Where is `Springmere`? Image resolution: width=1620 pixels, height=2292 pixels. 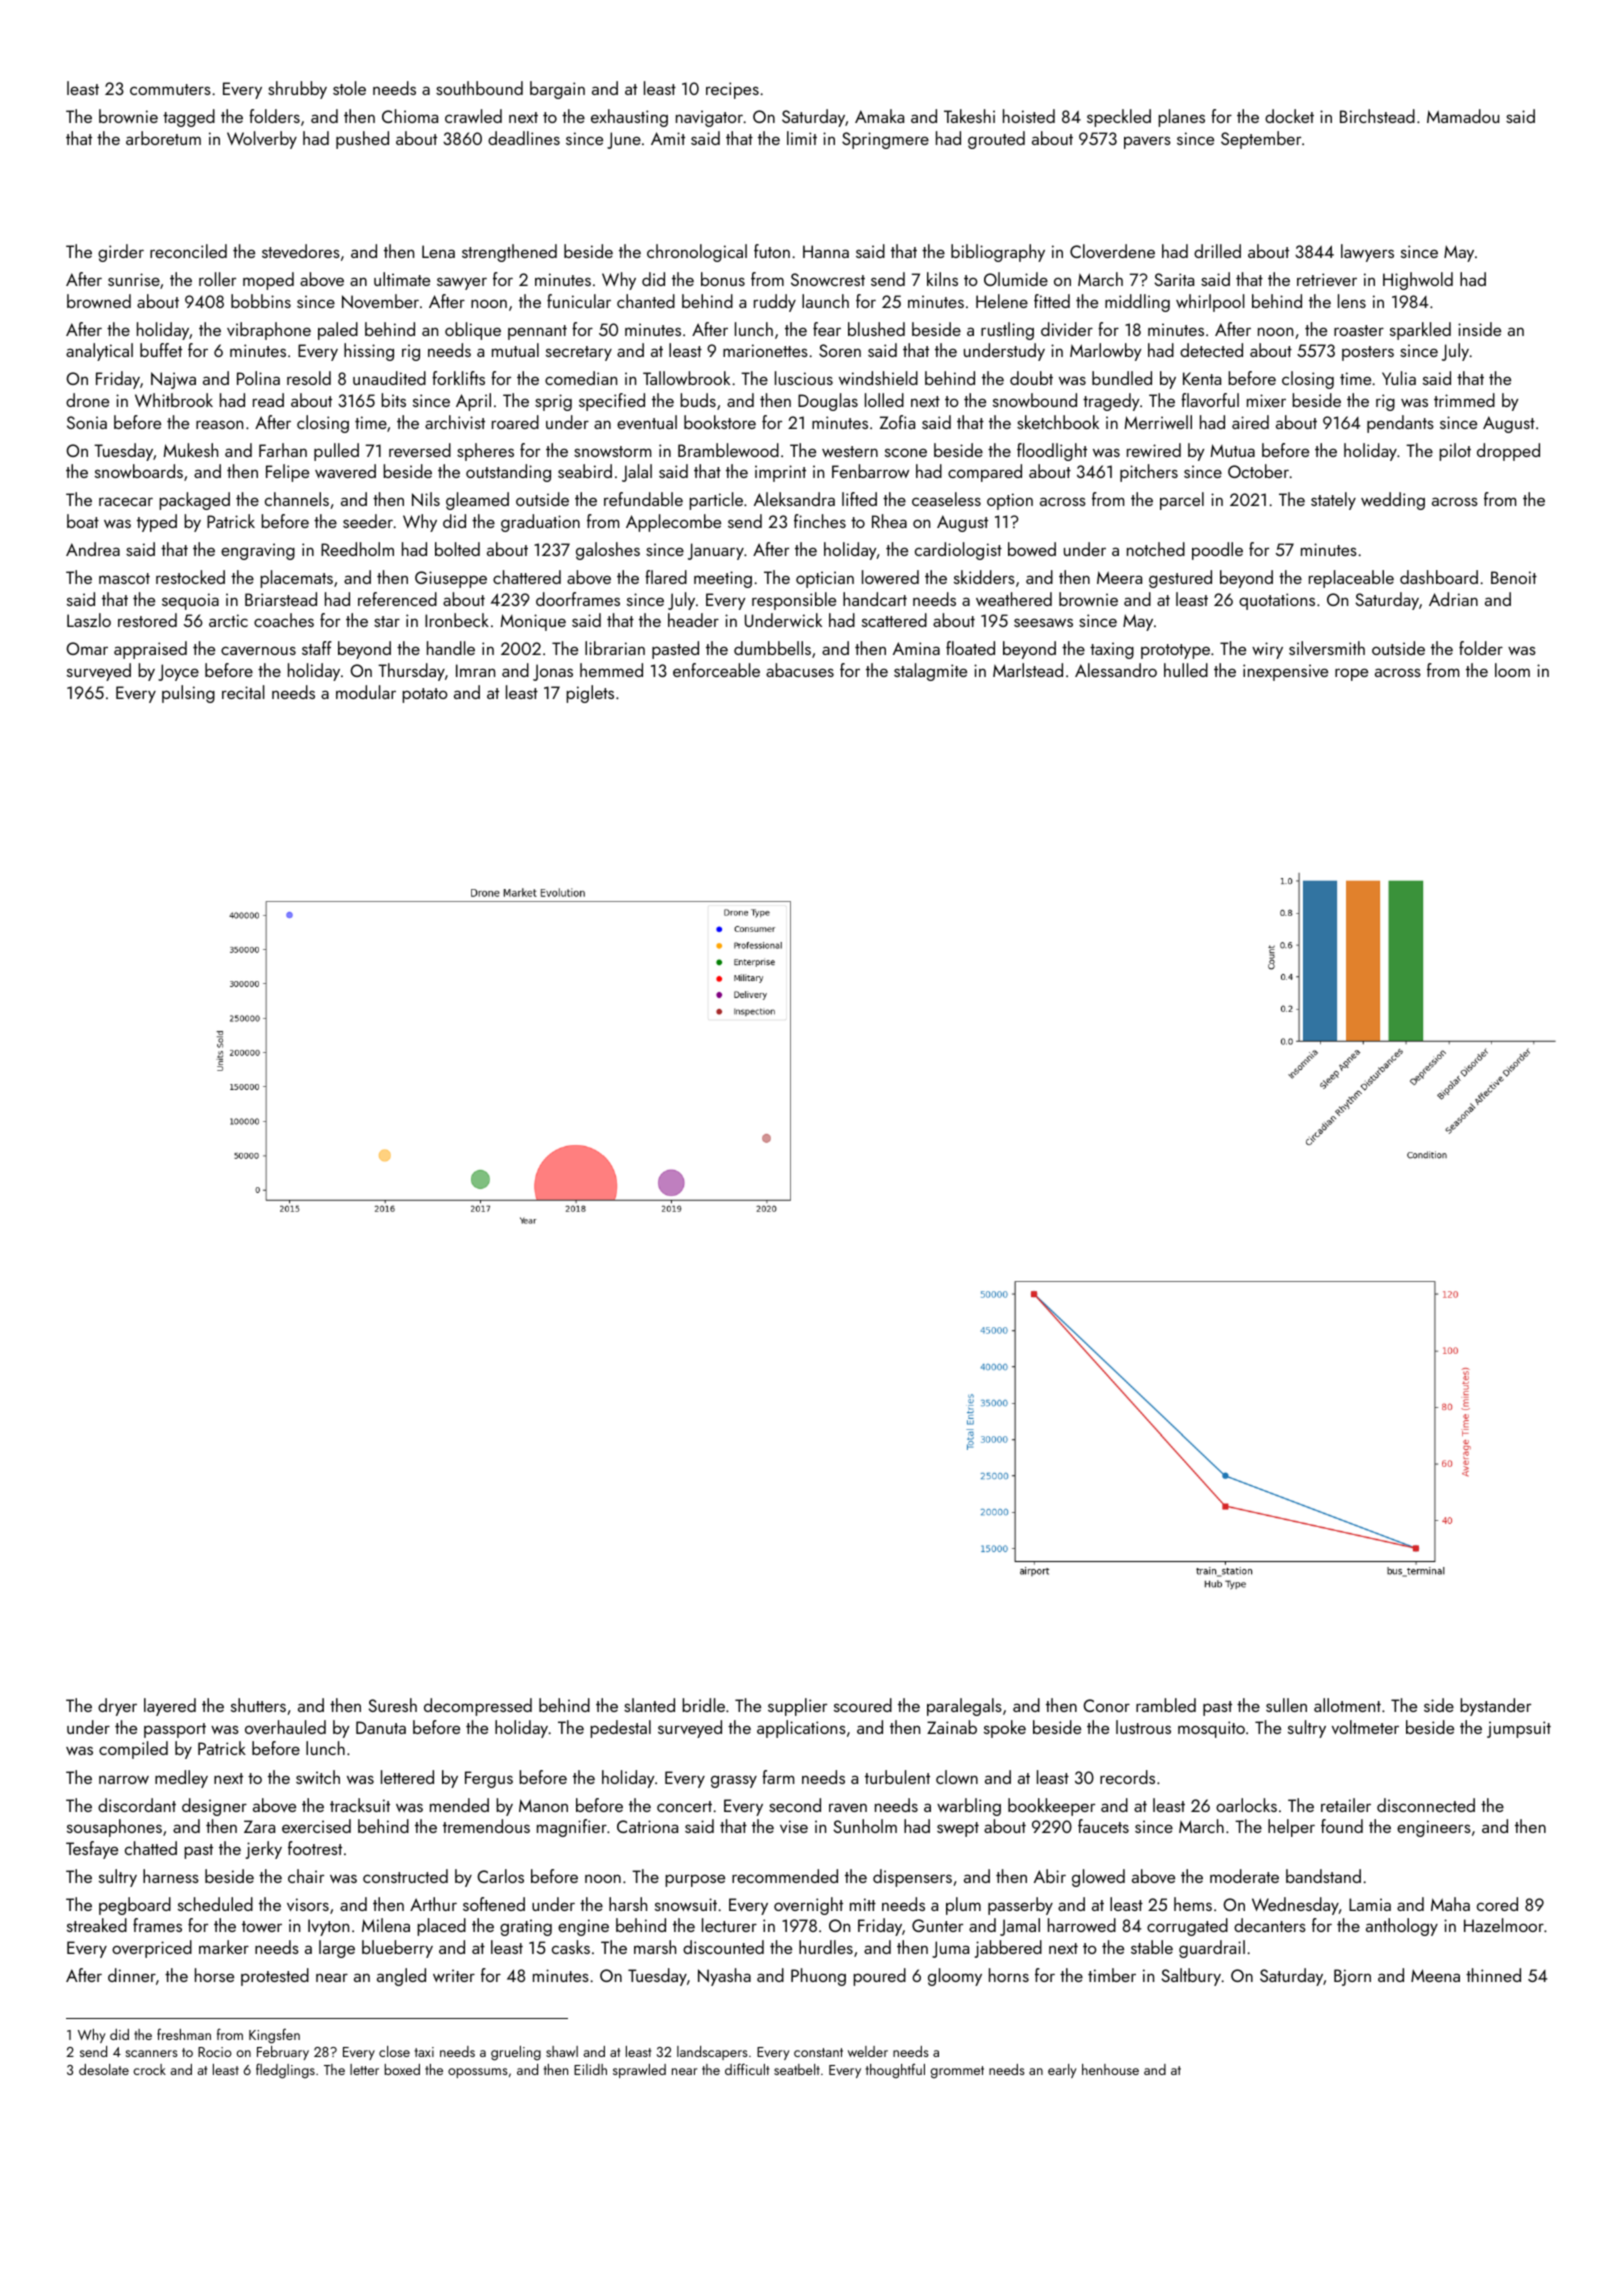 Springmere is located at coordinates (885, 140).
